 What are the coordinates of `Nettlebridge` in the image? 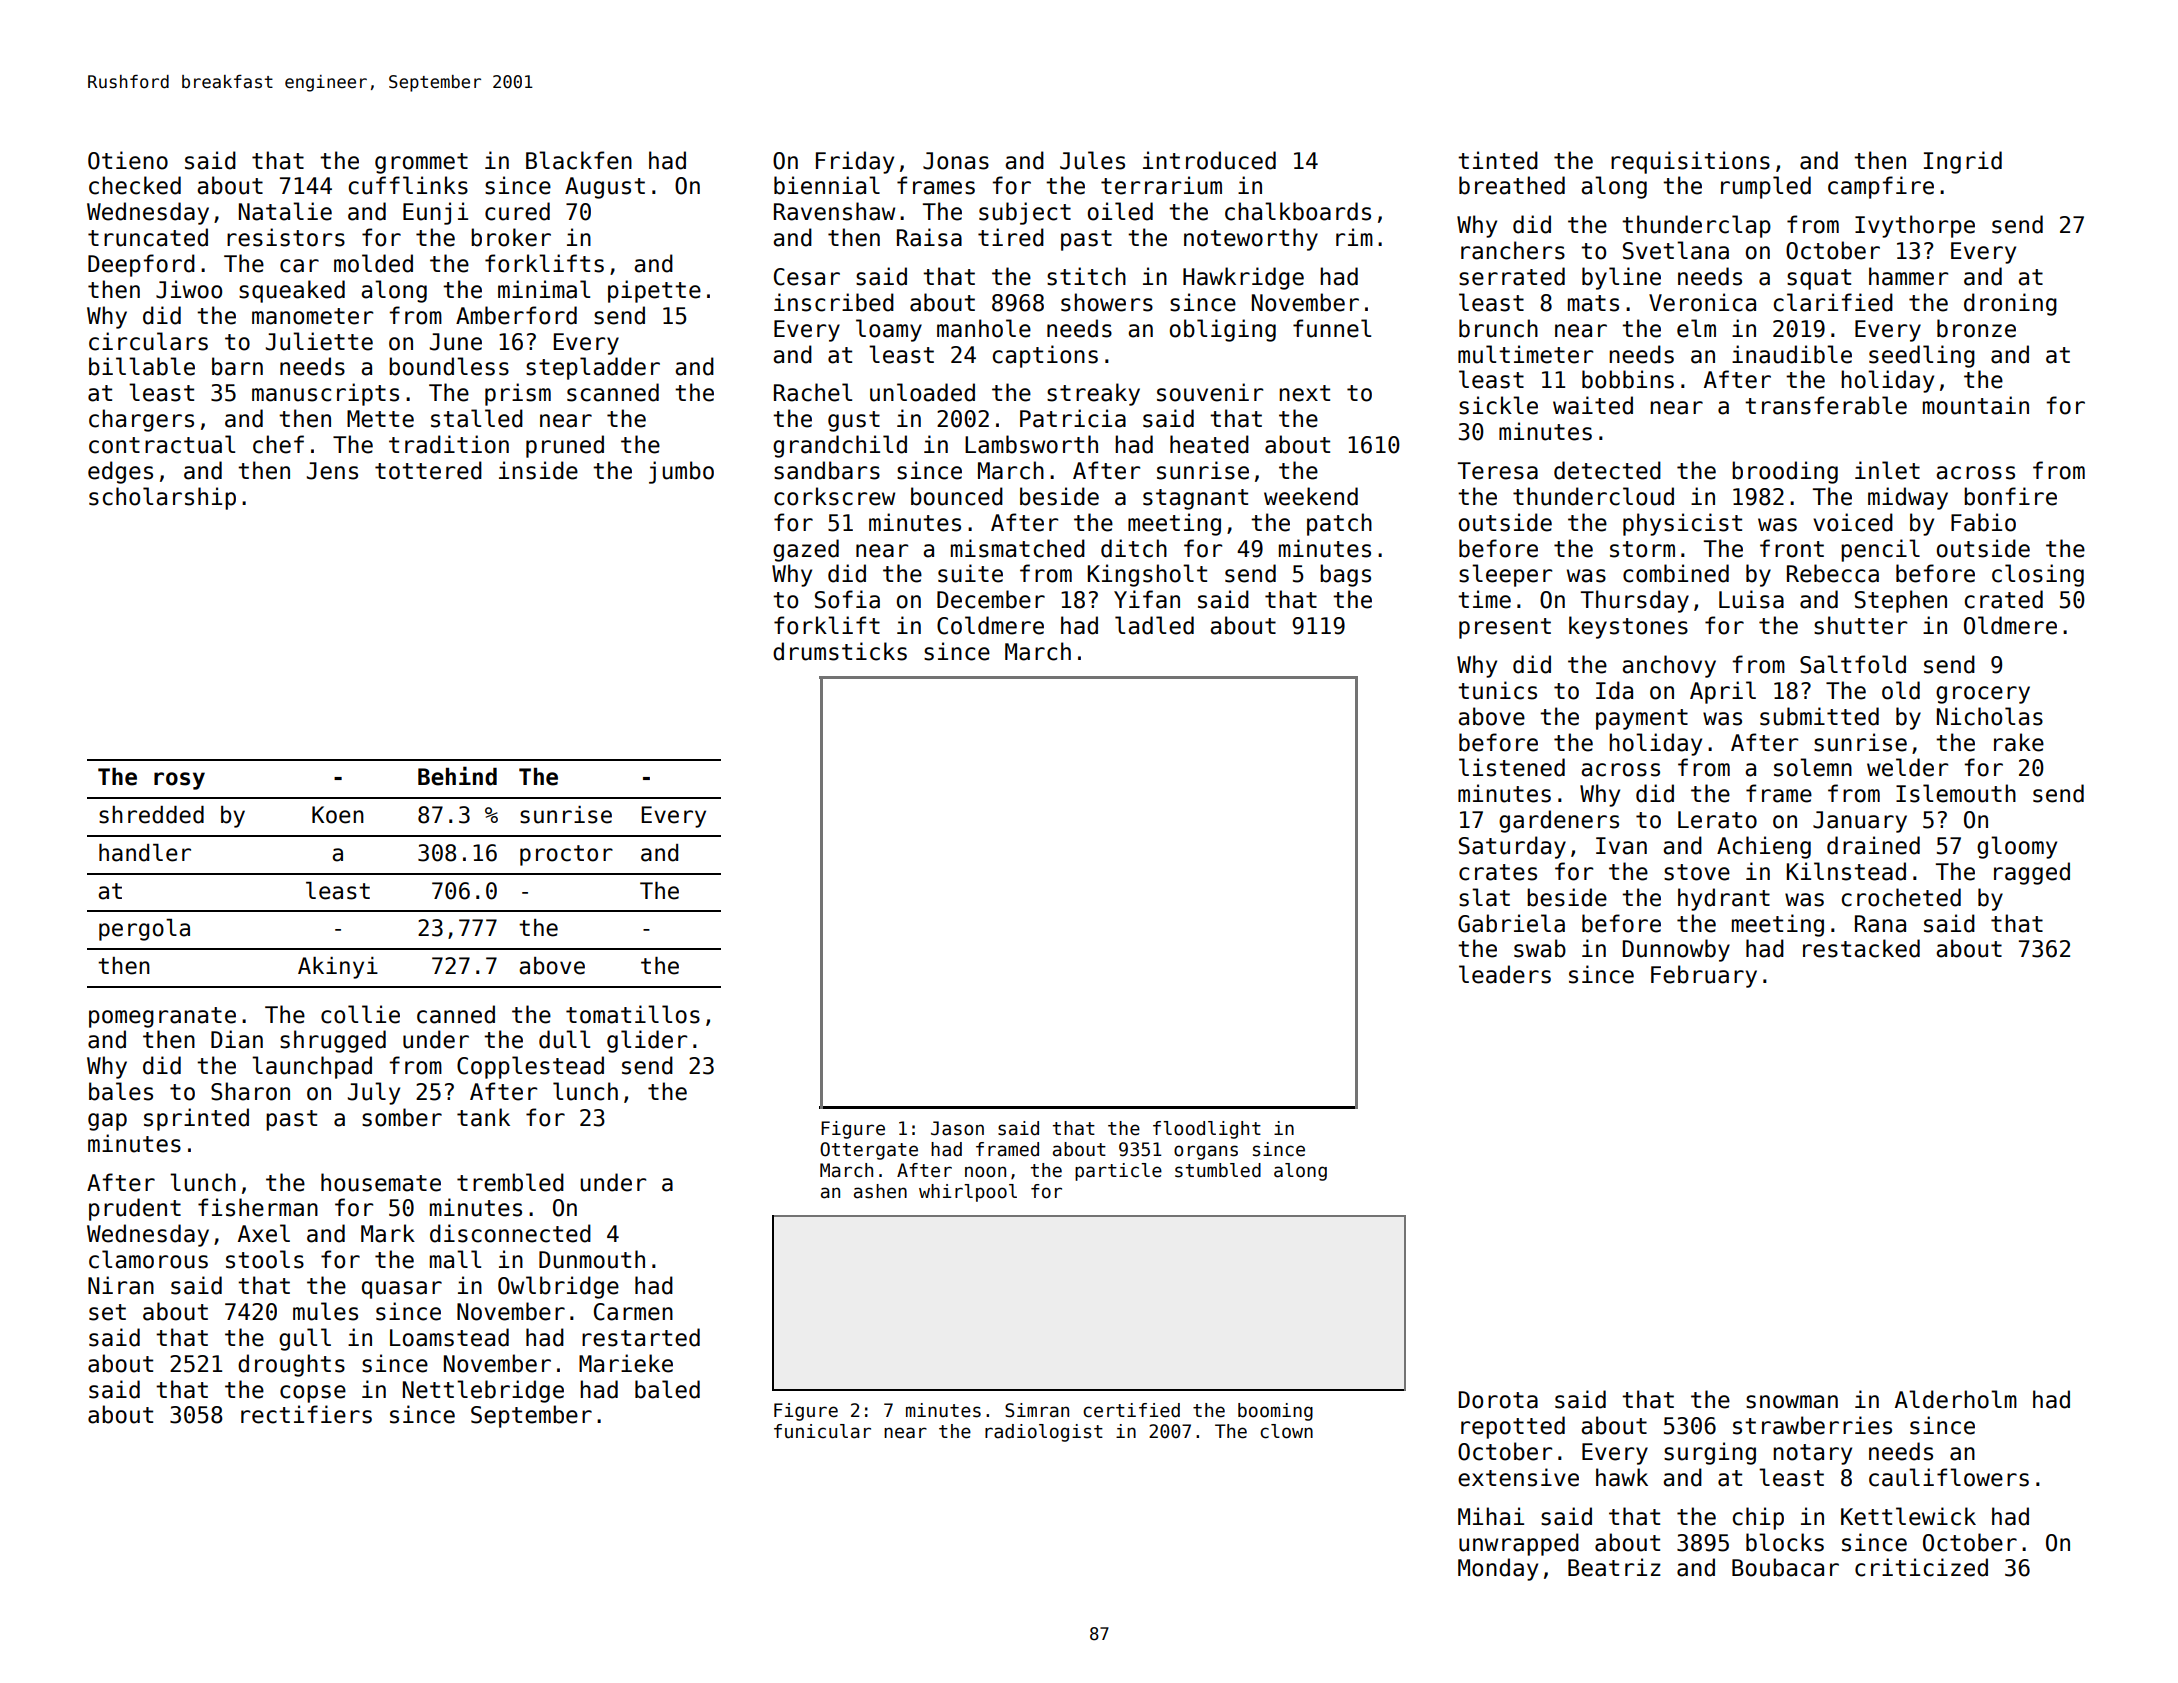 It's located at (483, 1391).
